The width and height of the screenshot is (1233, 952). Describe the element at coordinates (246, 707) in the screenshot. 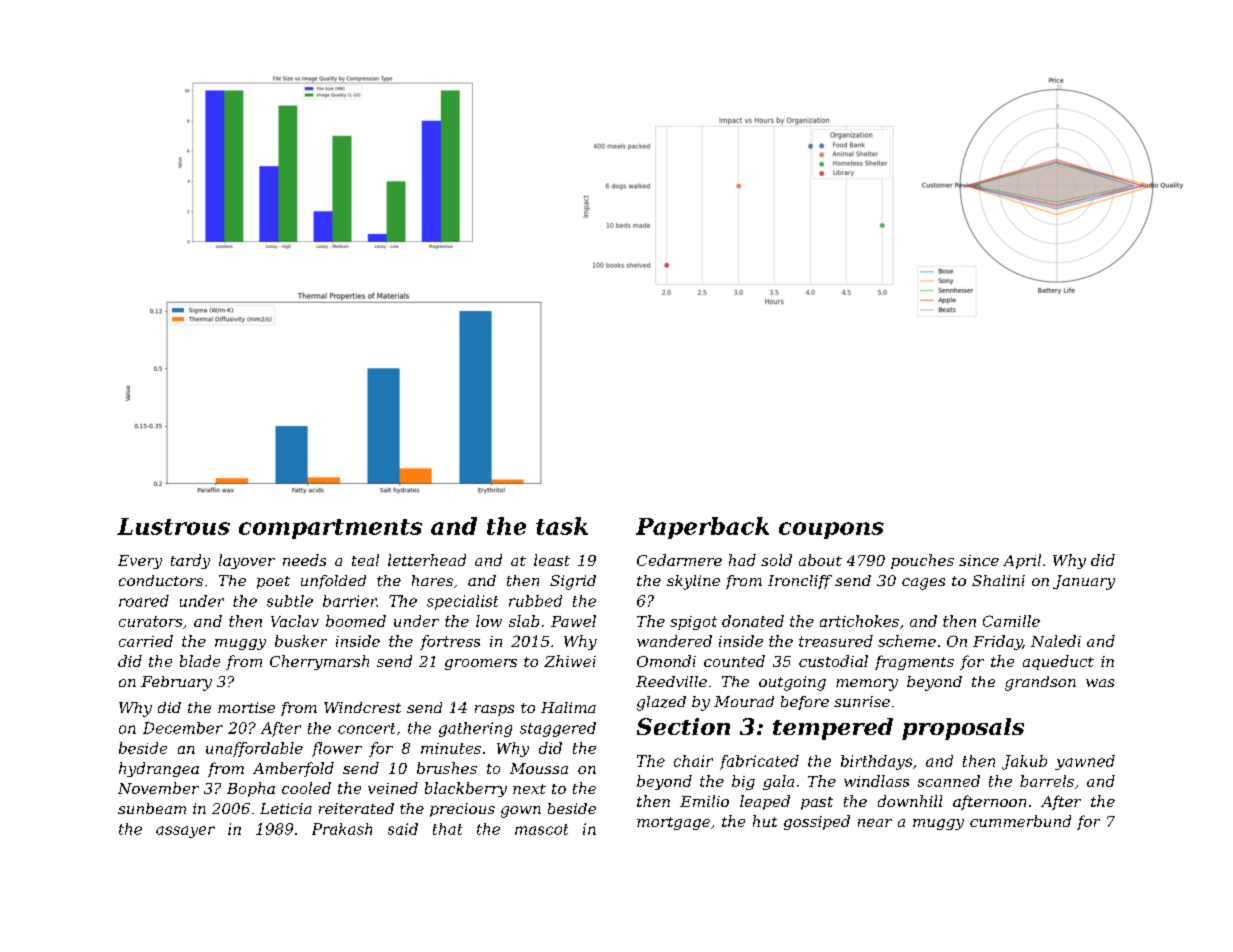

I see `mortise` at that location.
